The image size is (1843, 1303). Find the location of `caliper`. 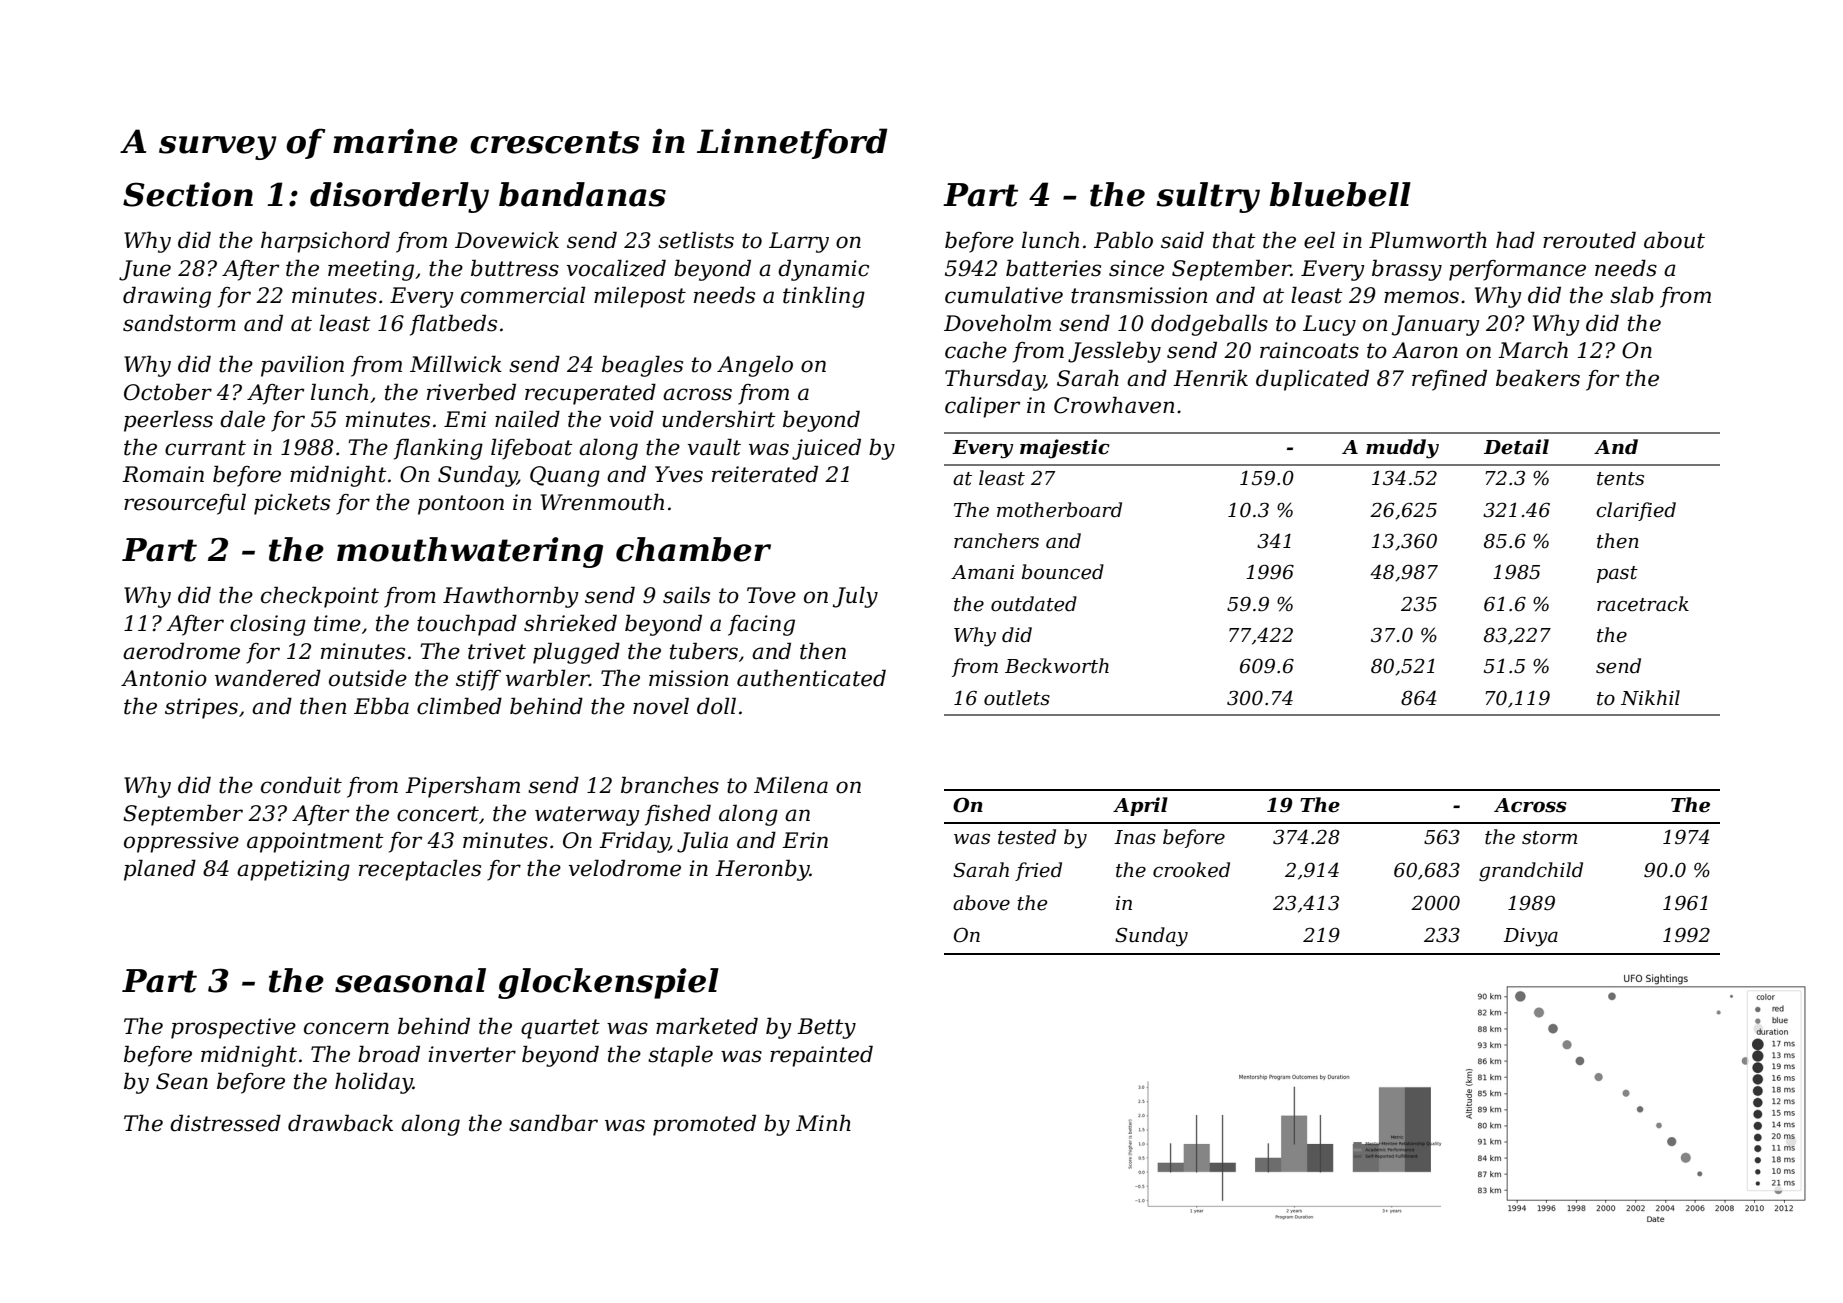

caliper is located at coordinates (982, 407).
